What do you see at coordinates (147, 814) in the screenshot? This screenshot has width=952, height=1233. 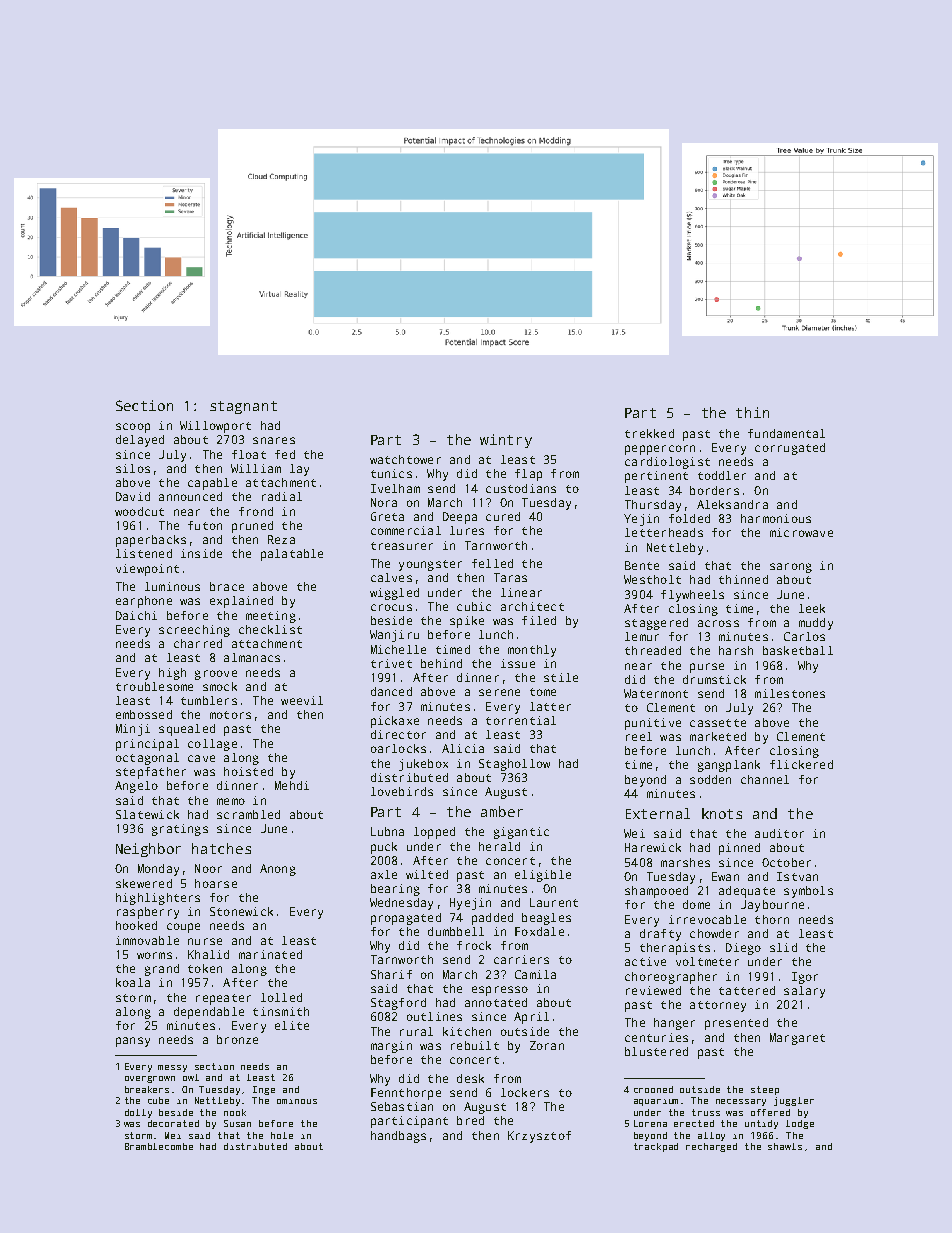 I see `Slatewick` at bounding box center [147, 814].
